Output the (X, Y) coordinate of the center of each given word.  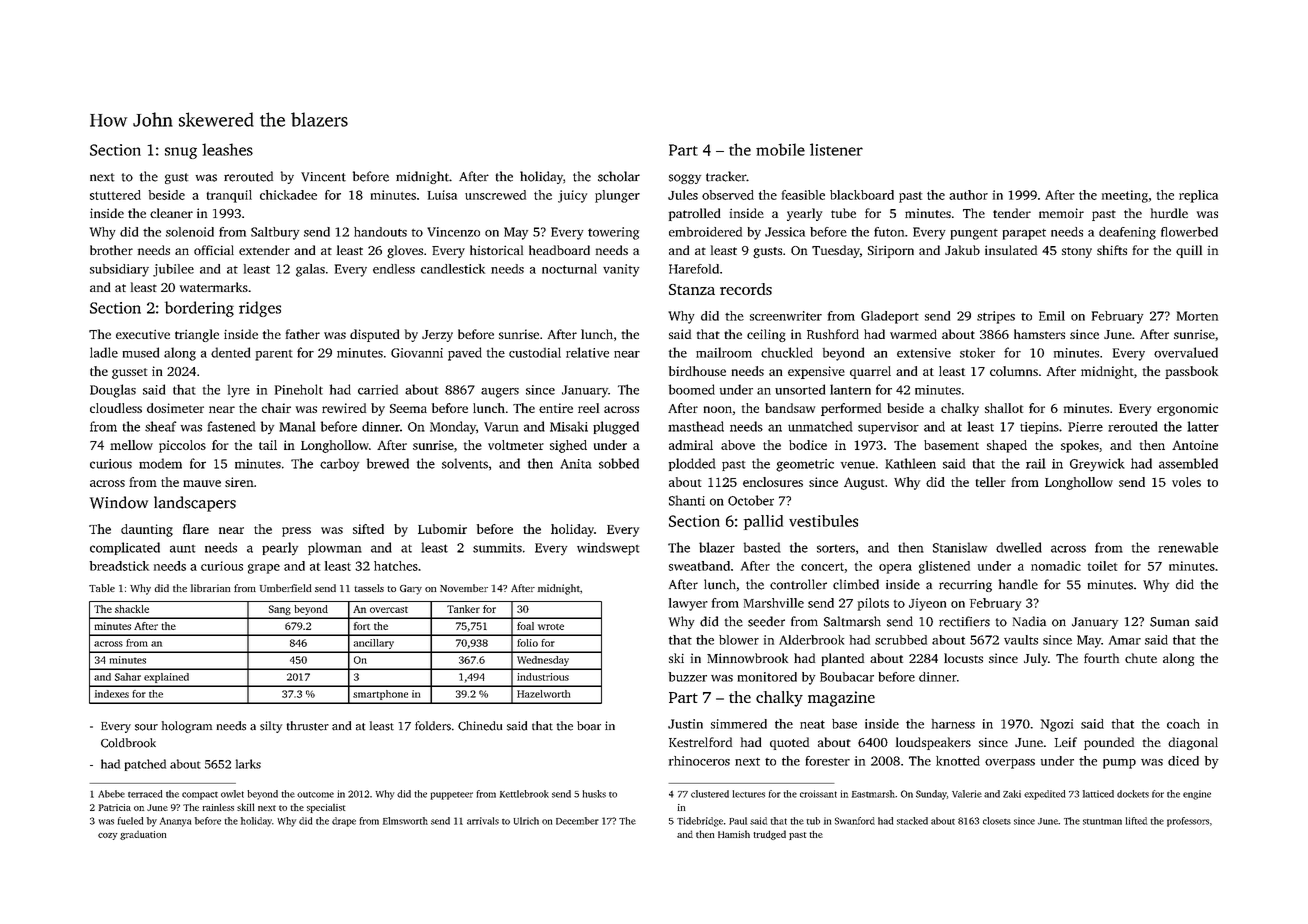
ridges (260, 309)
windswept (608, 548)
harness (953, 724)
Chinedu (480, 726)
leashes (227, 149)
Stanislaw (960, 547)
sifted (368, 529)
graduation (143, 835)
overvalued (1186, 352)
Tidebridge (700, 822)
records (746, 289)
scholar (619, 176)
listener (836, 149)
